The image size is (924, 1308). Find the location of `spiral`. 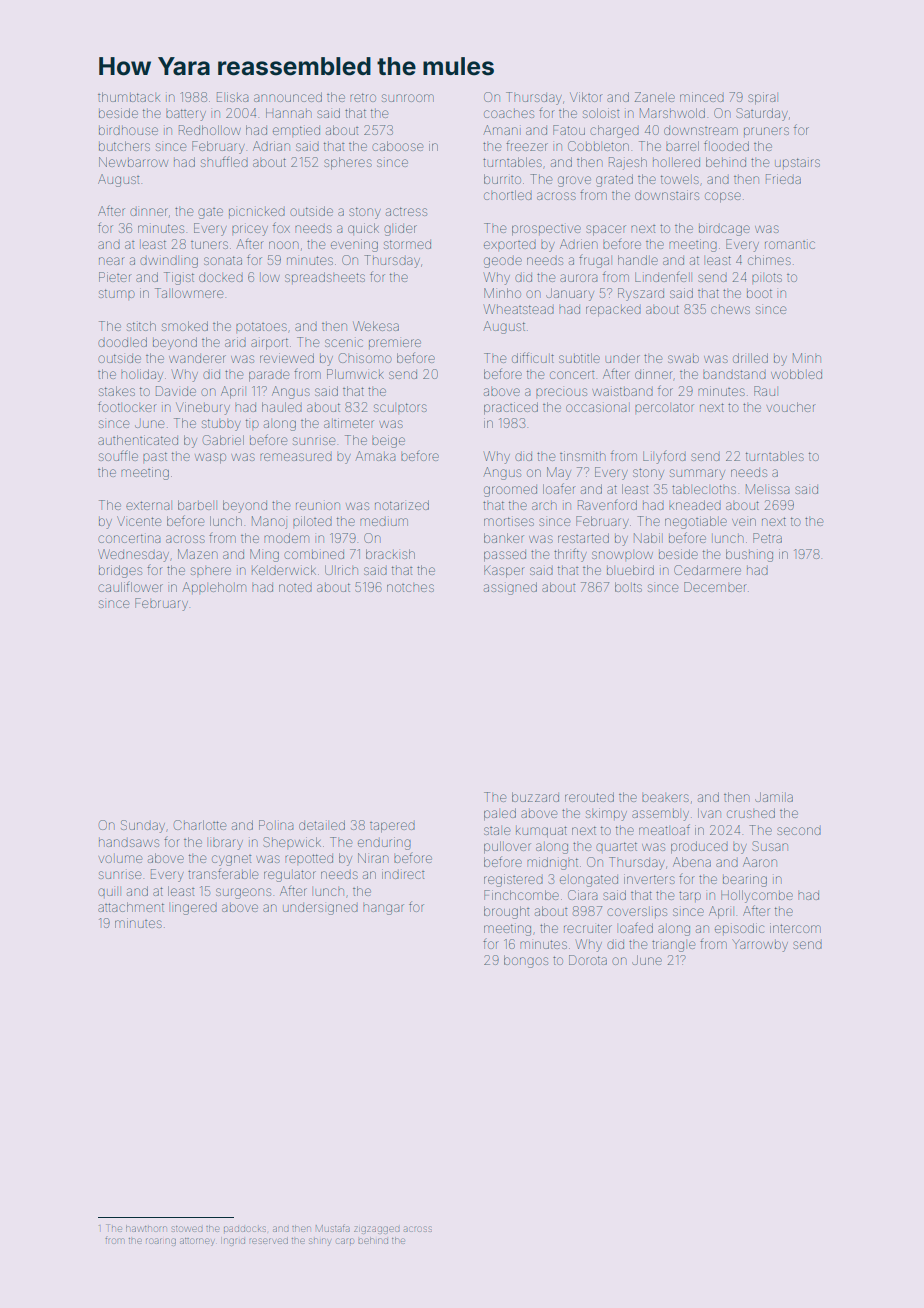

spiral is located at coordinates (762, 98).
